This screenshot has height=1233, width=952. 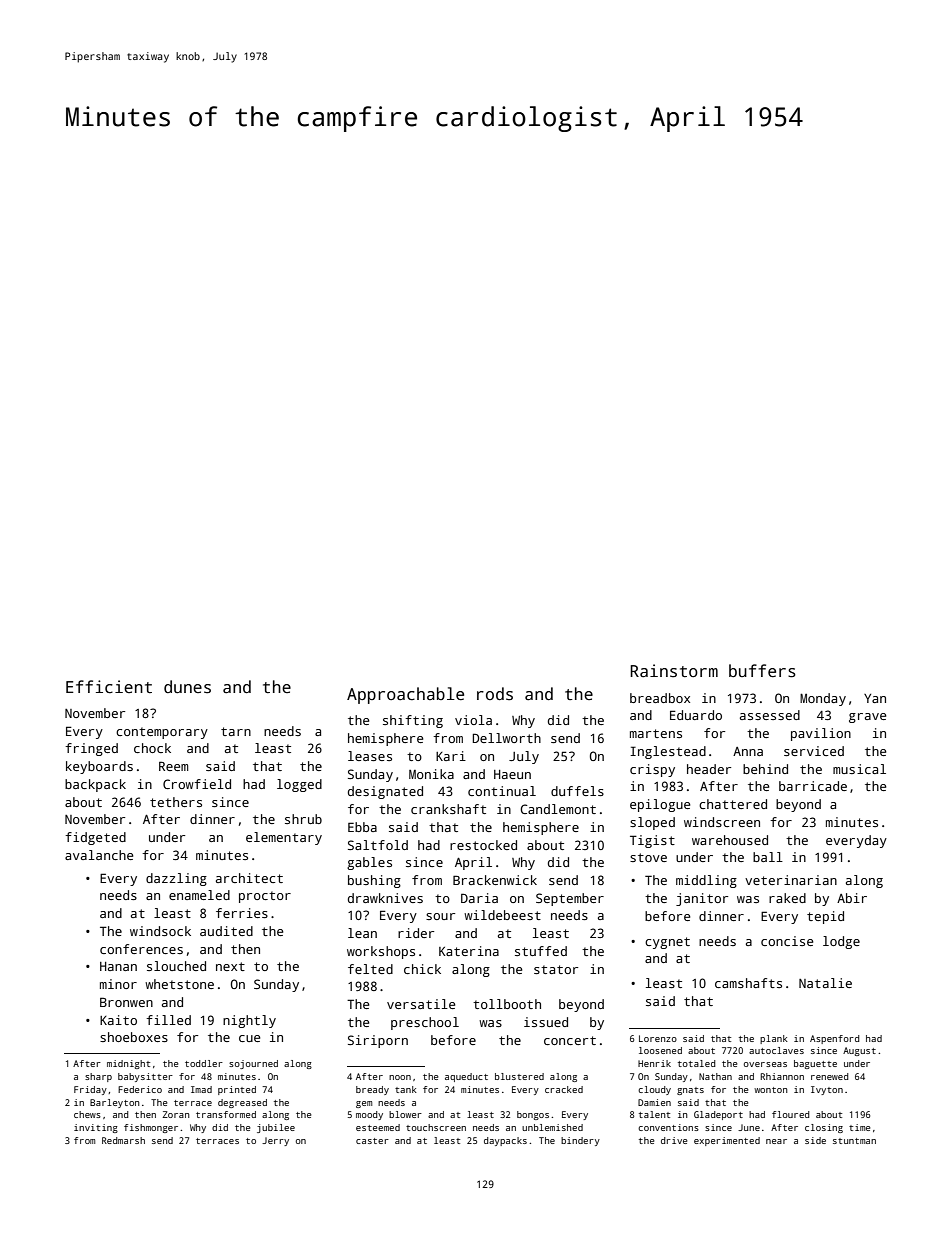 What do you see at coordinates (226, 1114) in the screenshot?
I see `transformed` at bounding box center [226, 1114].
